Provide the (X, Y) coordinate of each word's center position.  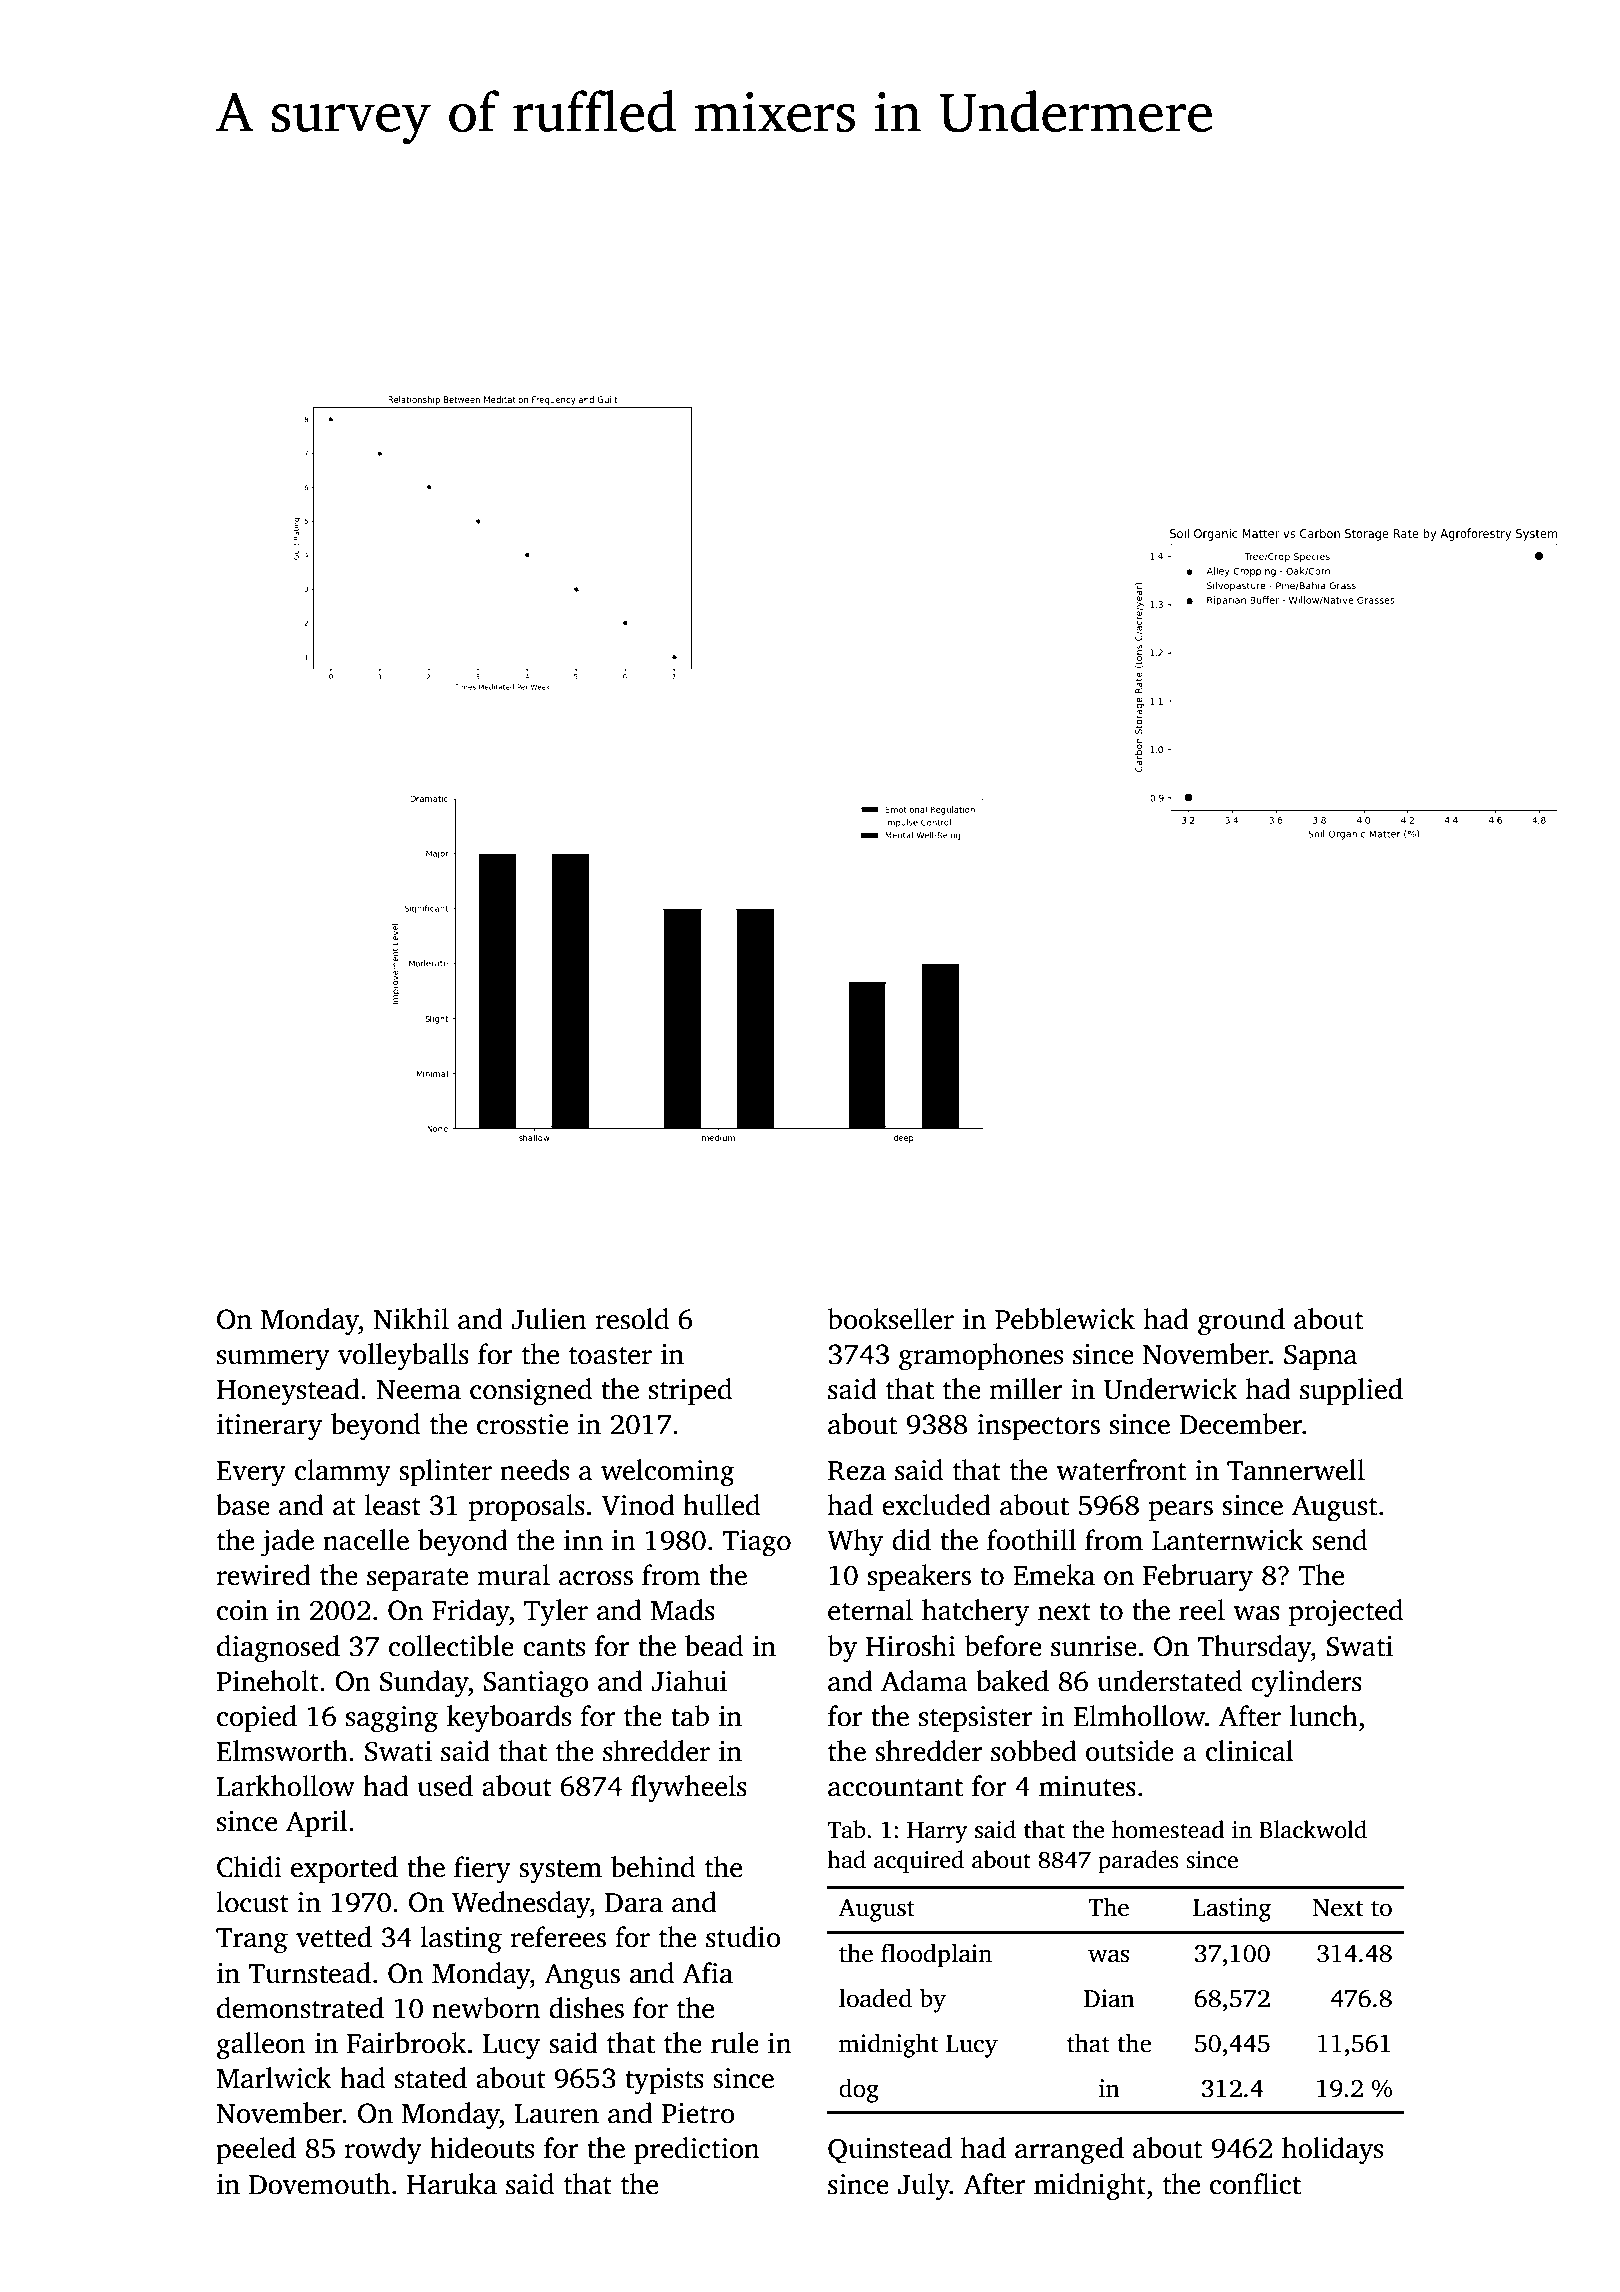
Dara (634, 1903)
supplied (1351, 1391)
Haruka (452, 2184)
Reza (857, 1471)
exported (344, 1869)
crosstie (522, 1424)
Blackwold (1313, 1829)
